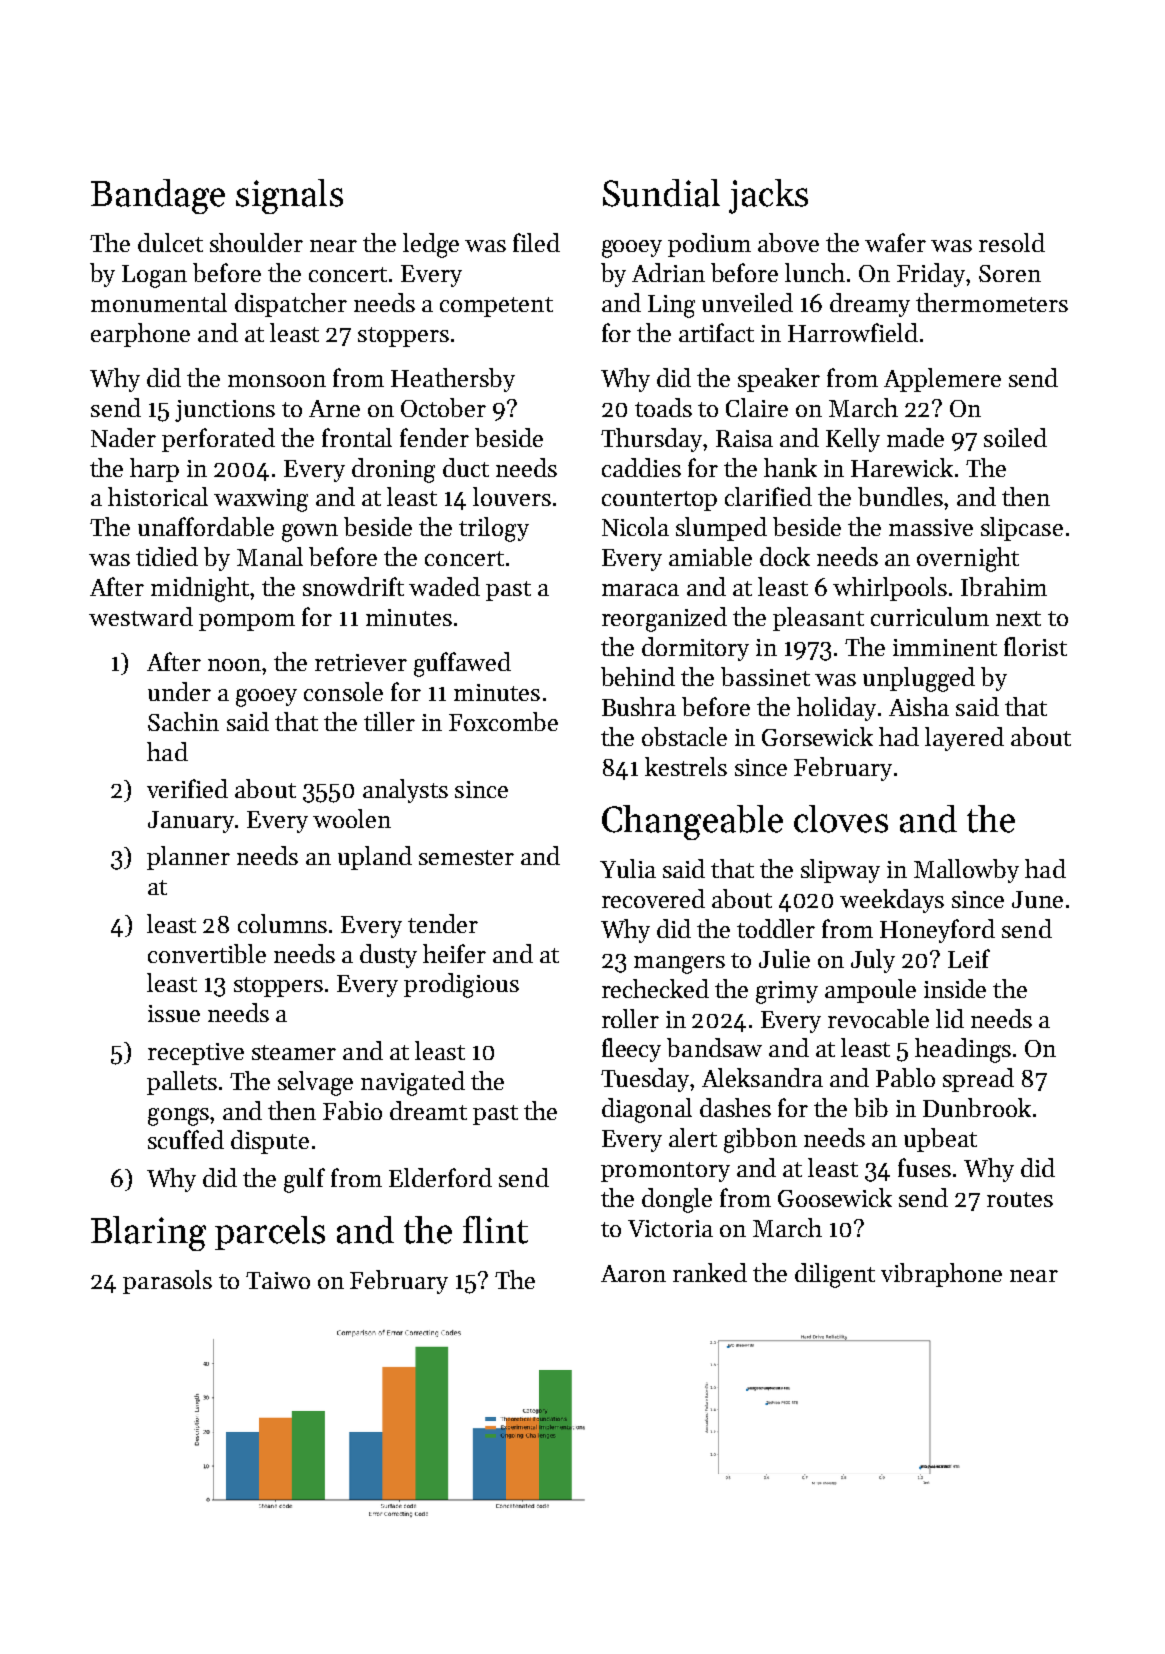  Describe the element at coordinates (304, 1180) in the screenshot. I see `gulf` at that location.
